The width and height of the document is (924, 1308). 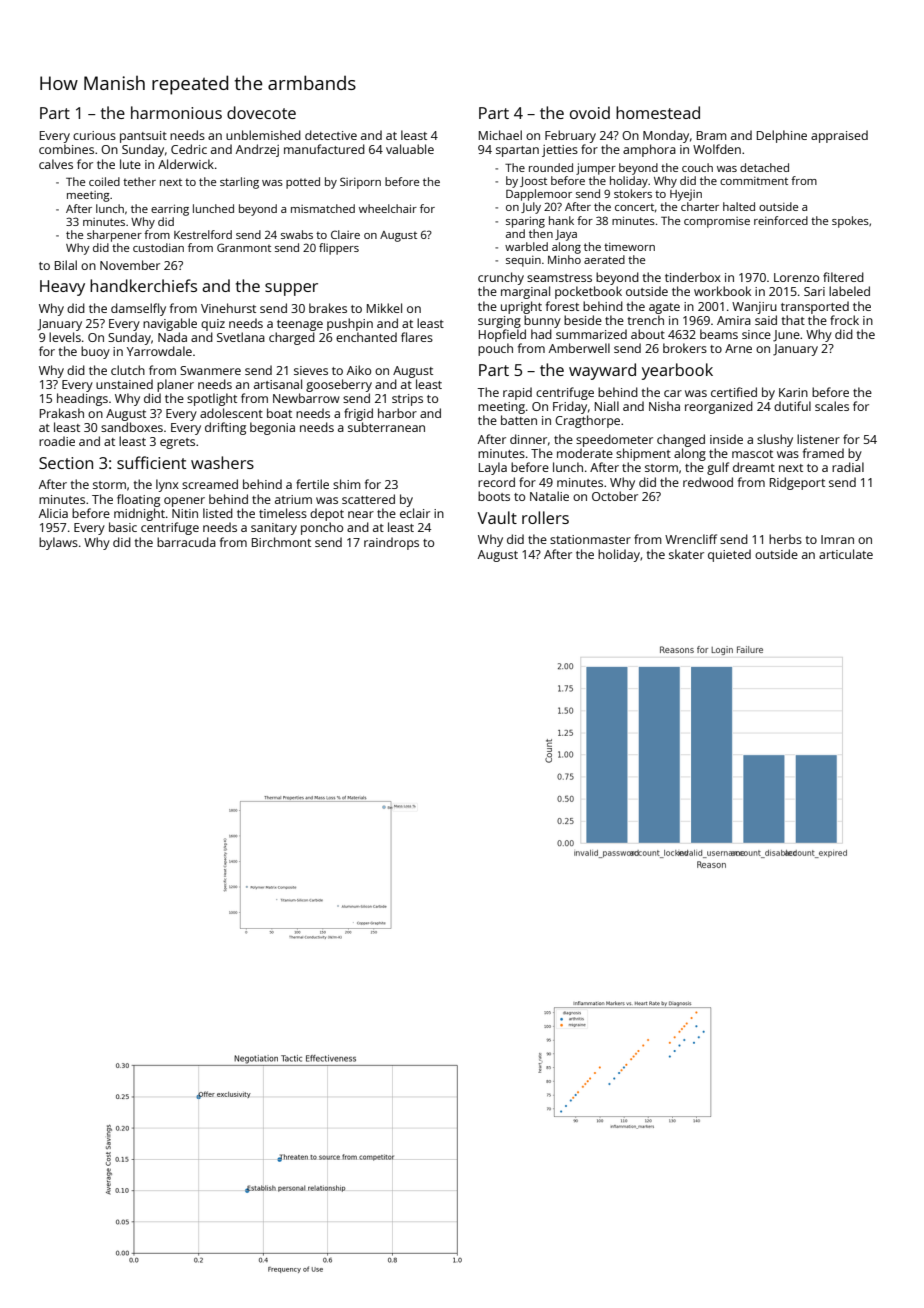 I want to click on trench, so click(x=646, y=320).
